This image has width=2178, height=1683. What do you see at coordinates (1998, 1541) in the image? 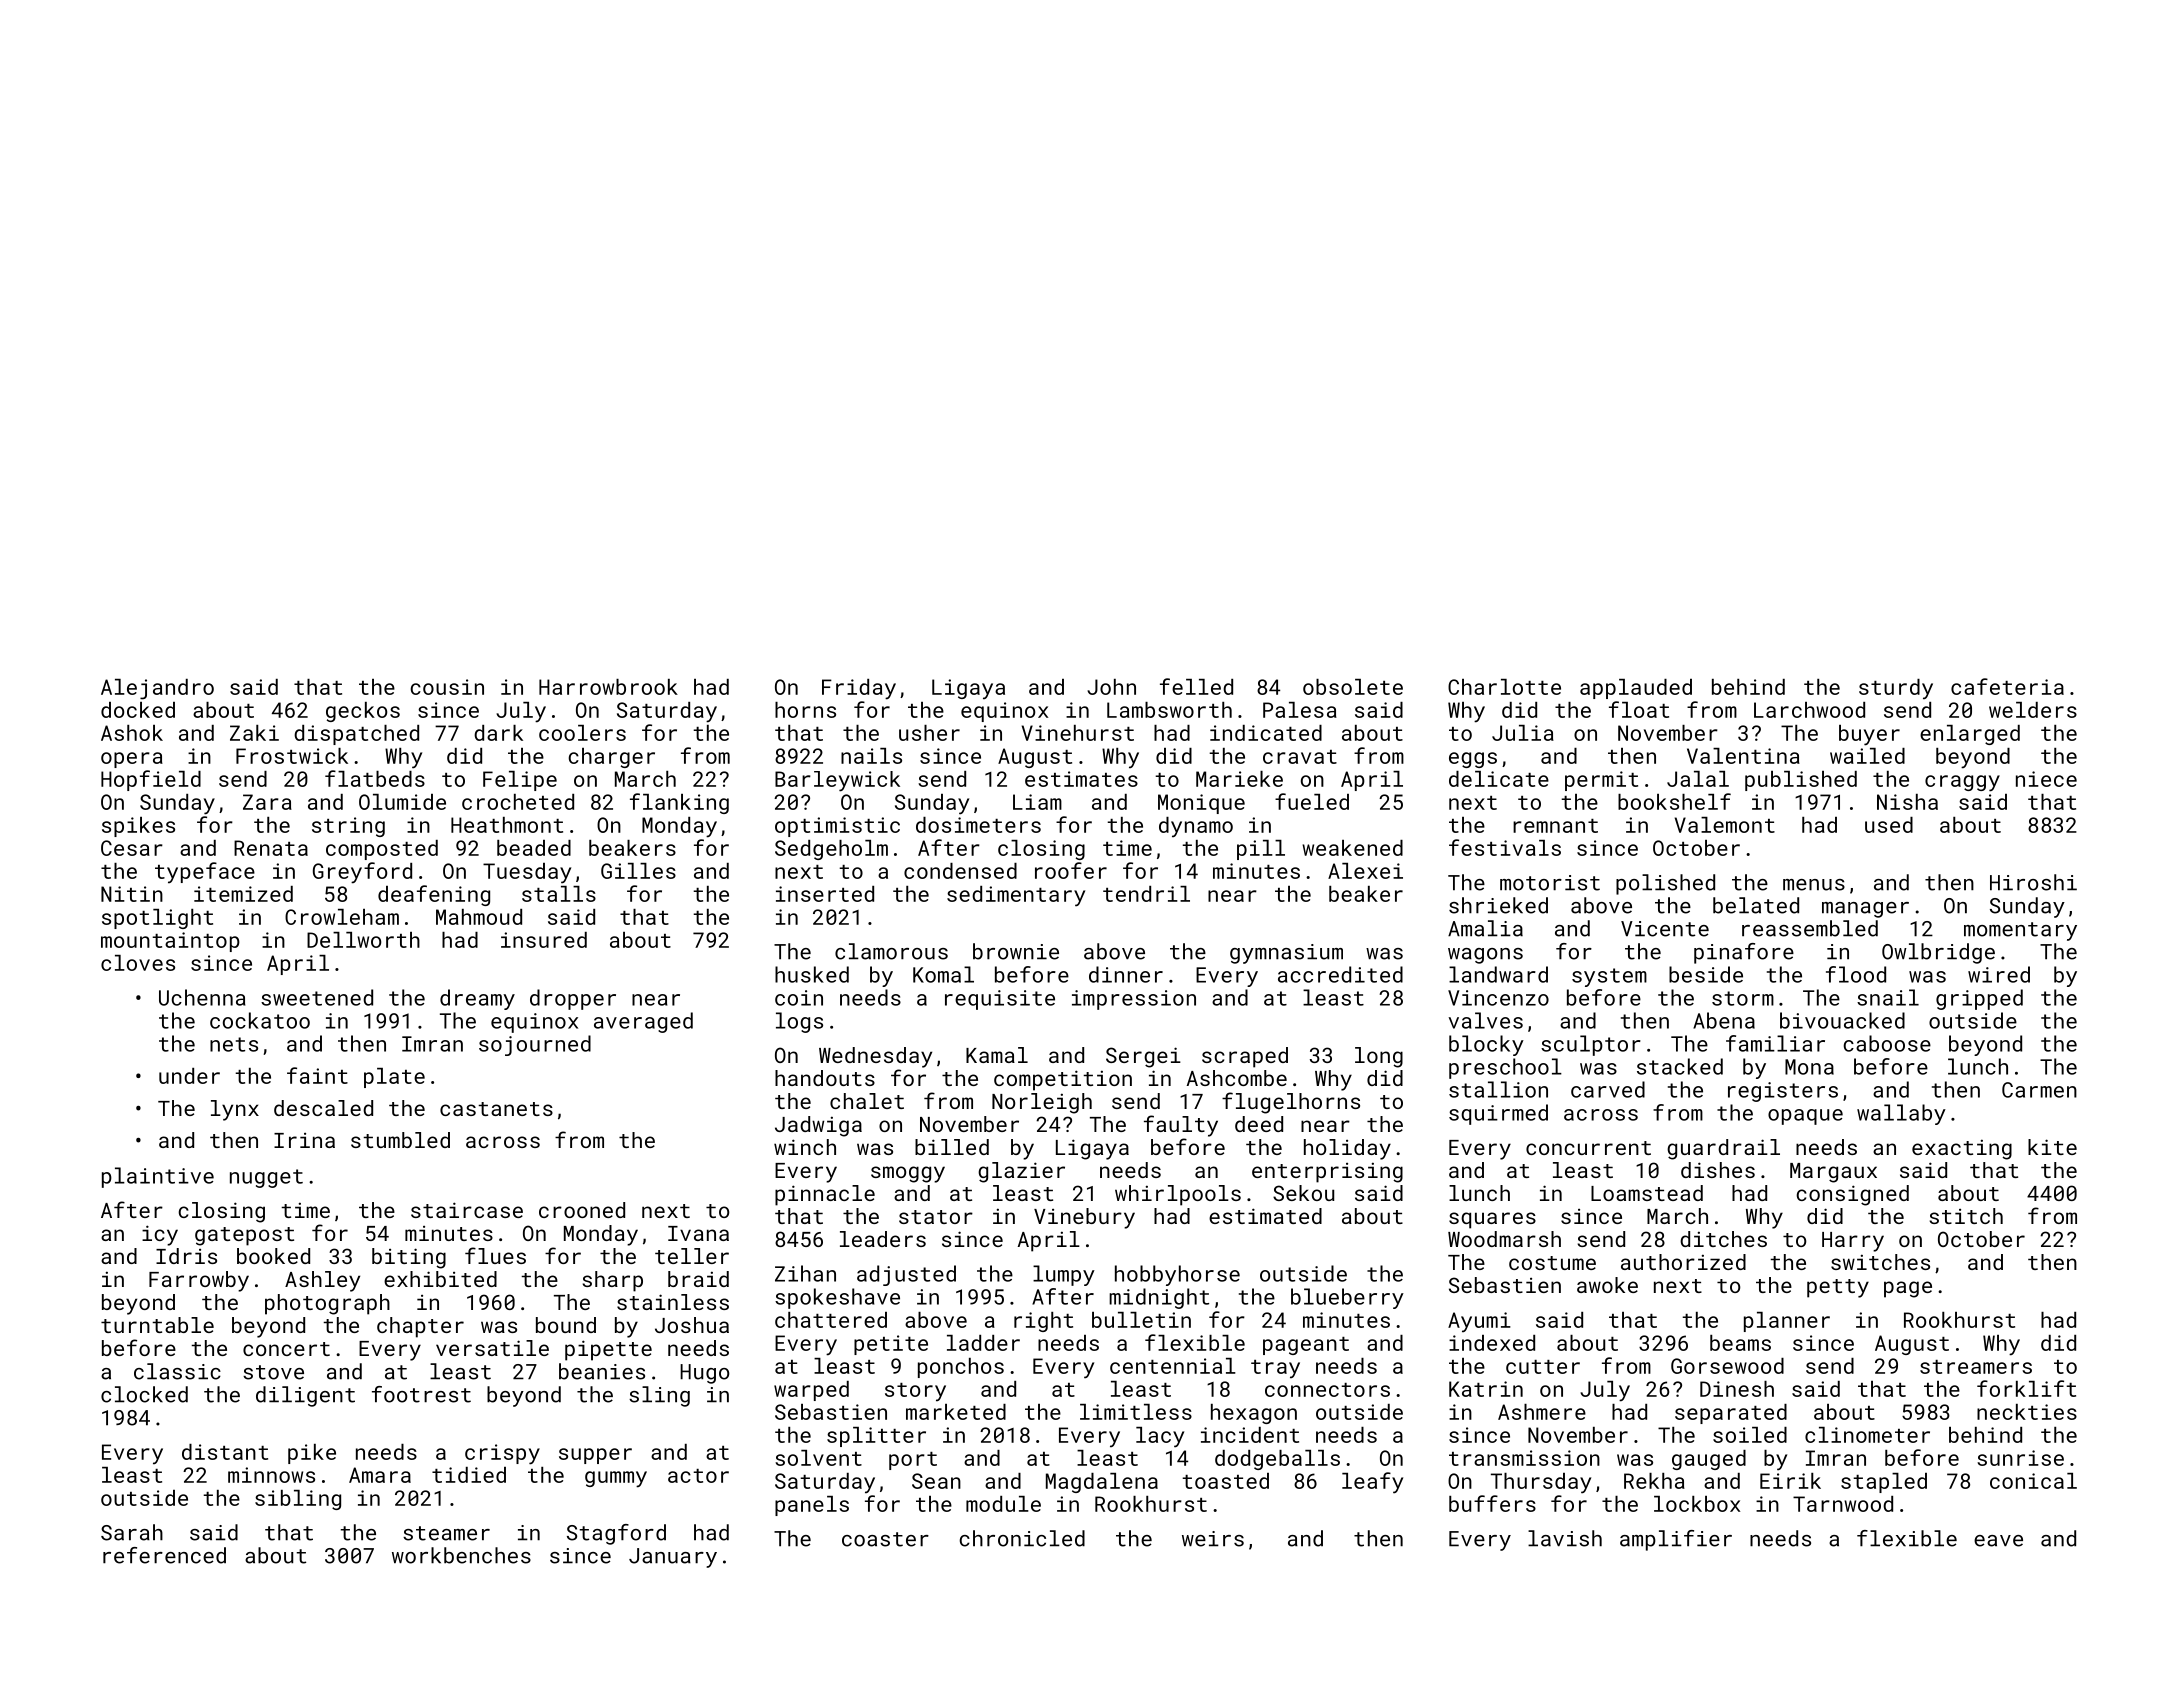
I see `eave` at bounding box center [1998, 1541].
